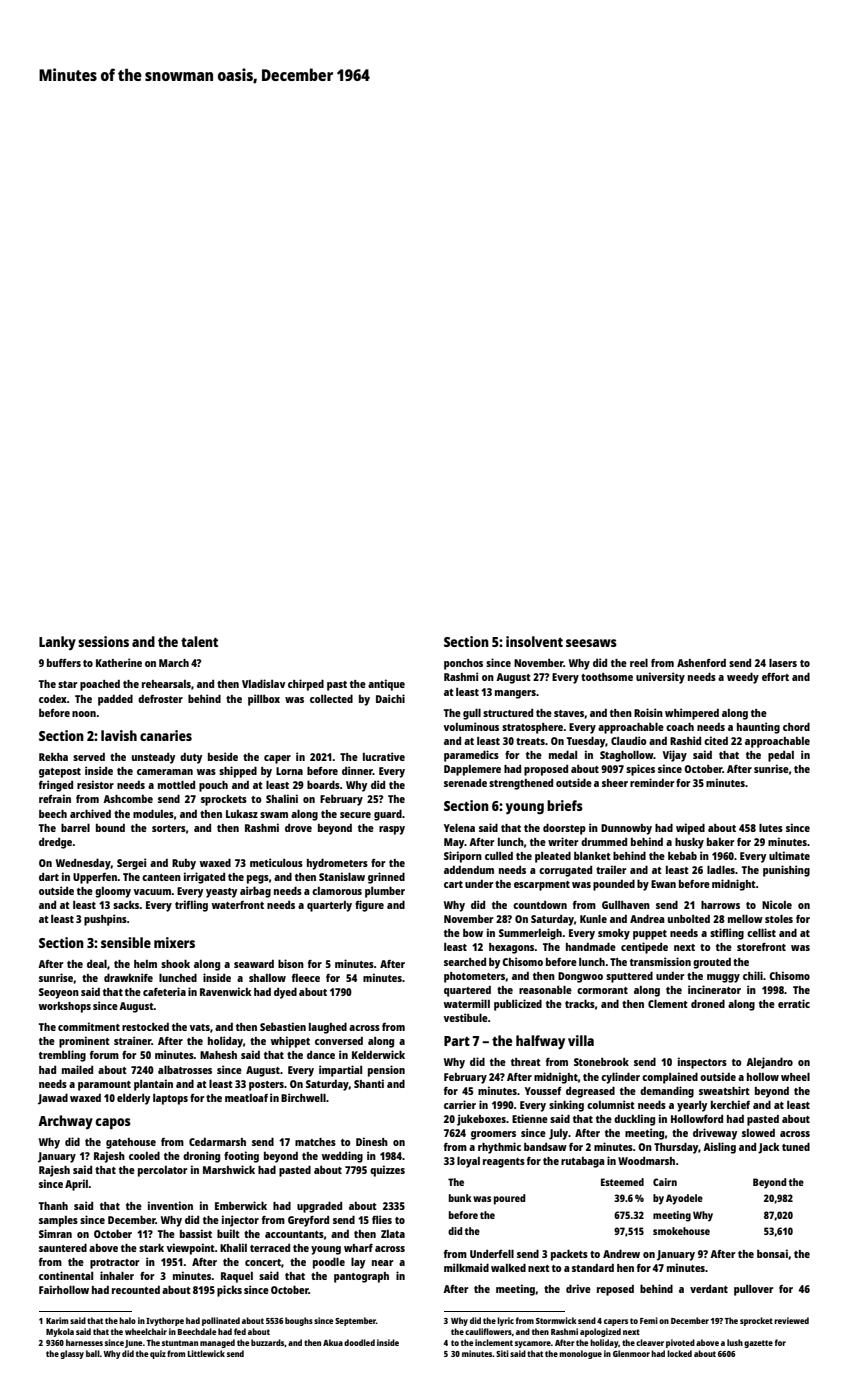 The height and width of the image is (1400, 849). What do you see at coordinates (57, 643) in the image?
I see `Lanky` at bounding box center [57, 643].
